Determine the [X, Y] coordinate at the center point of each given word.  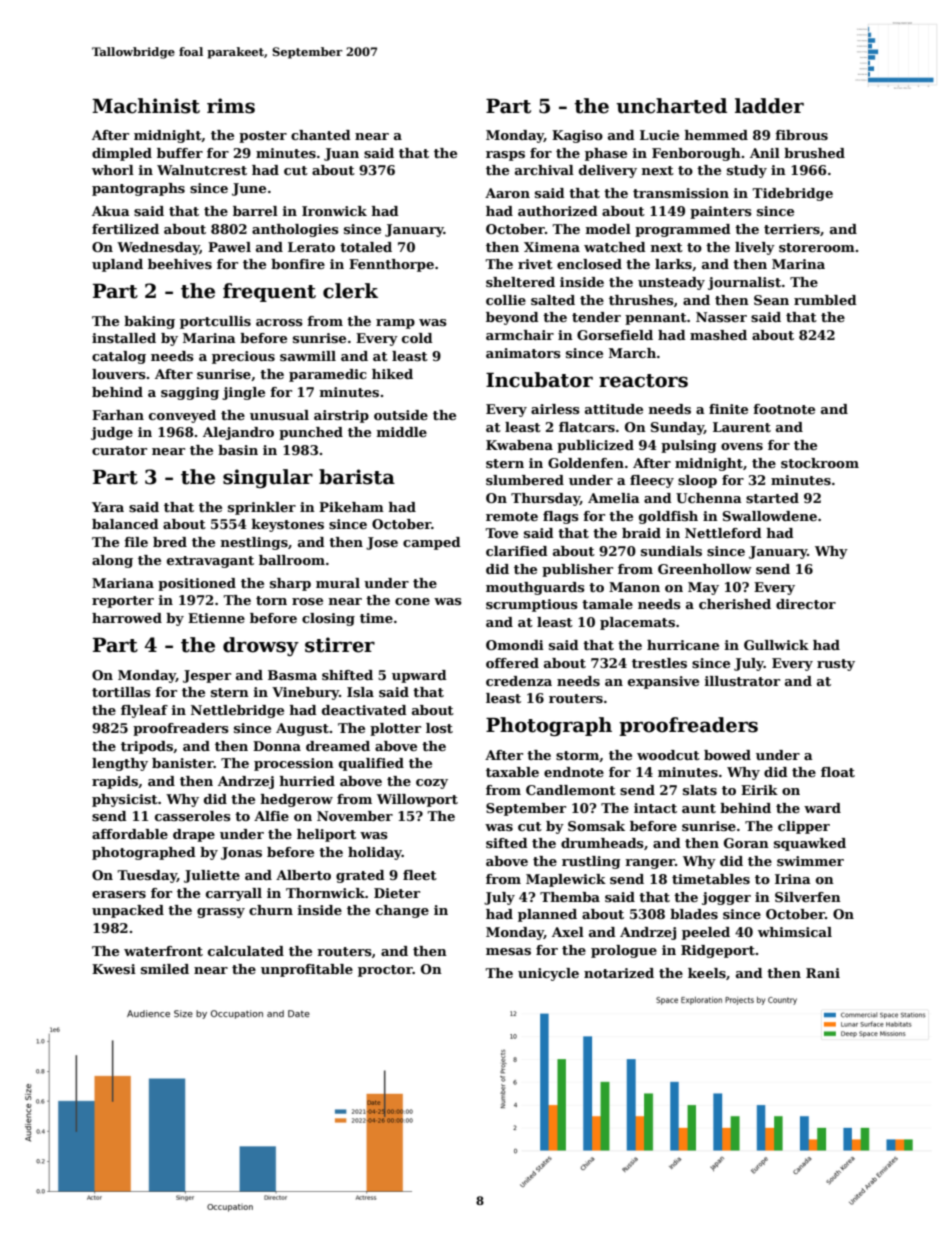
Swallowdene [770, 516]
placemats [637, 623]
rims [231, 106]
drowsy [261, 646]
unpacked [128, 911]
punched [311, 433]
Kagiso [577, 136]
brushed [814, 153]
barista [357, 477]
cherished [735, 604]
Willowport [417, 800]
